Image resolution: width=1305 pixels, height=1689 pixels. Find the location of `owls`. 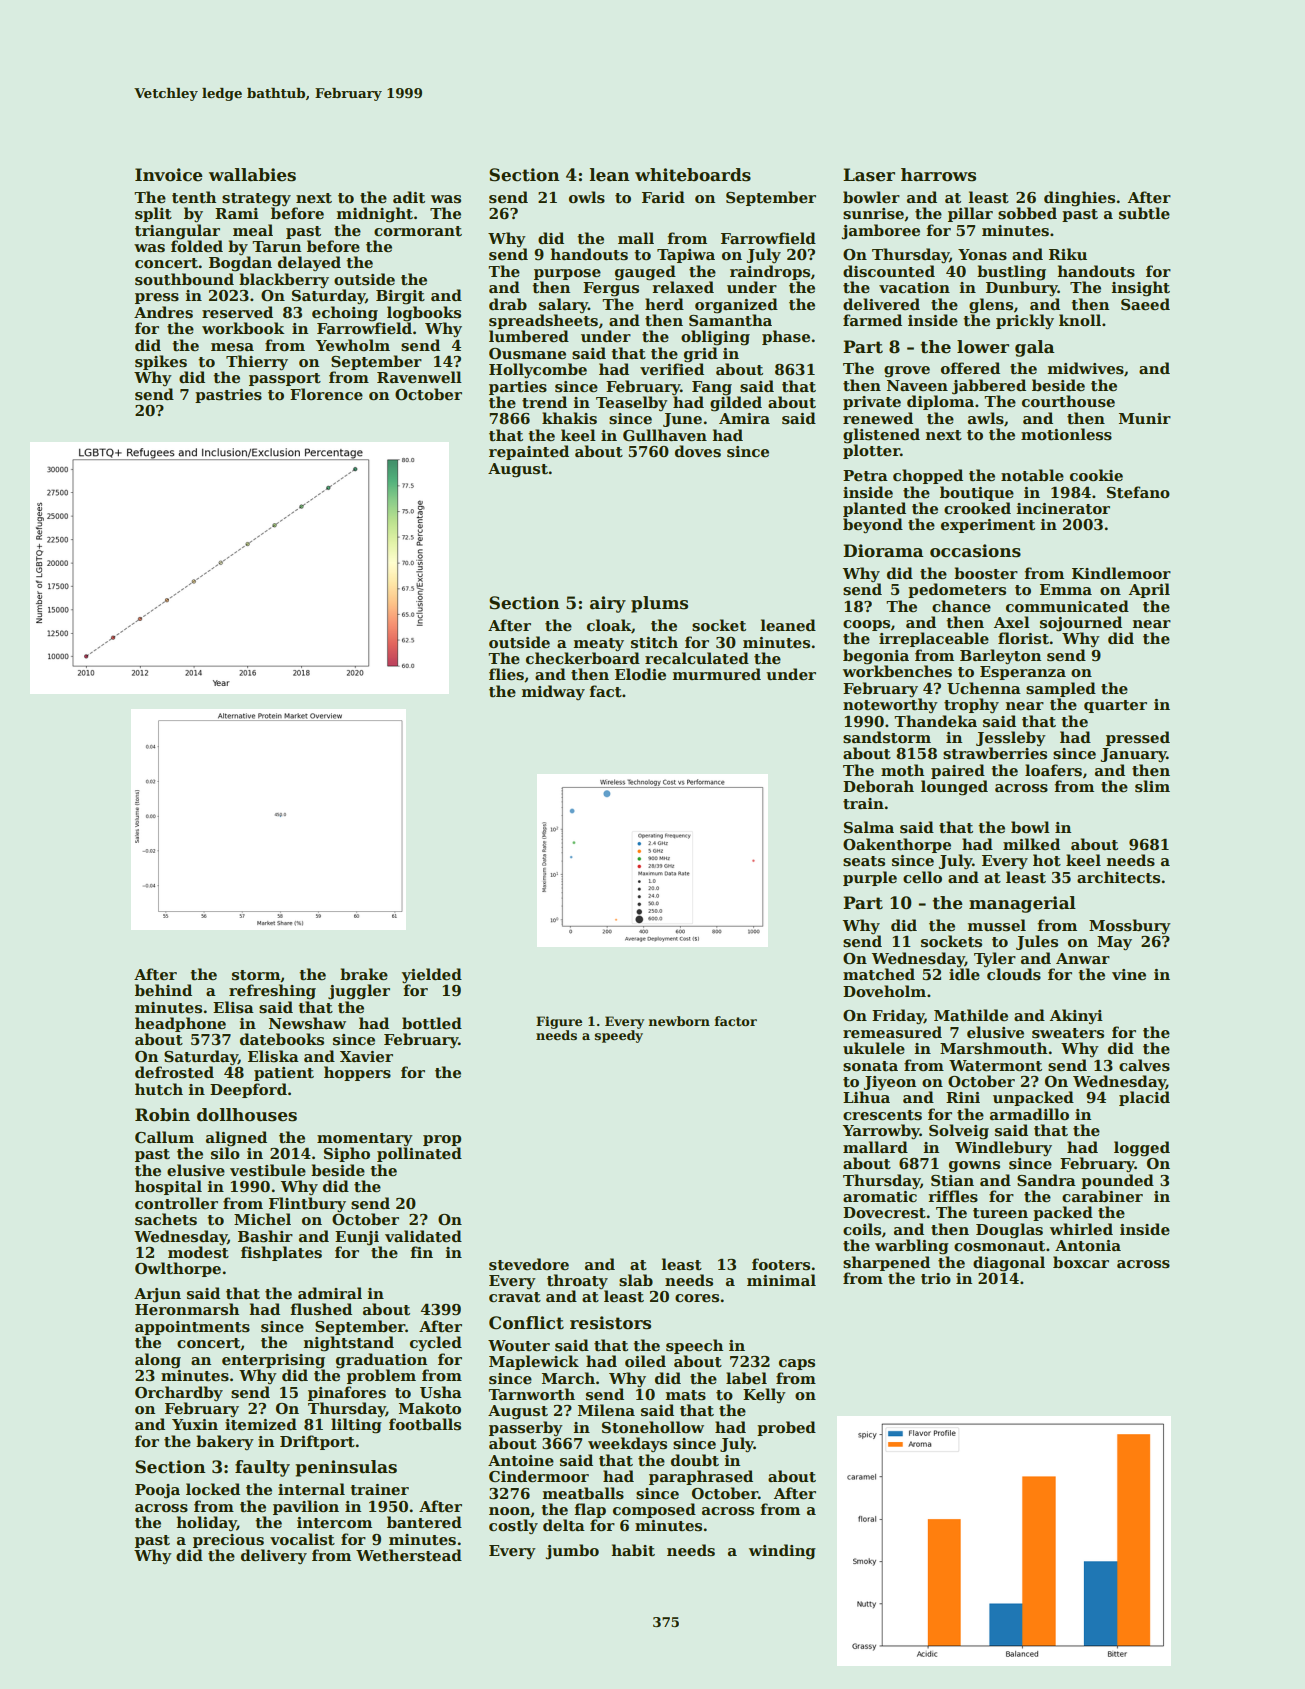

owls is located at coordinates (587, 197).
